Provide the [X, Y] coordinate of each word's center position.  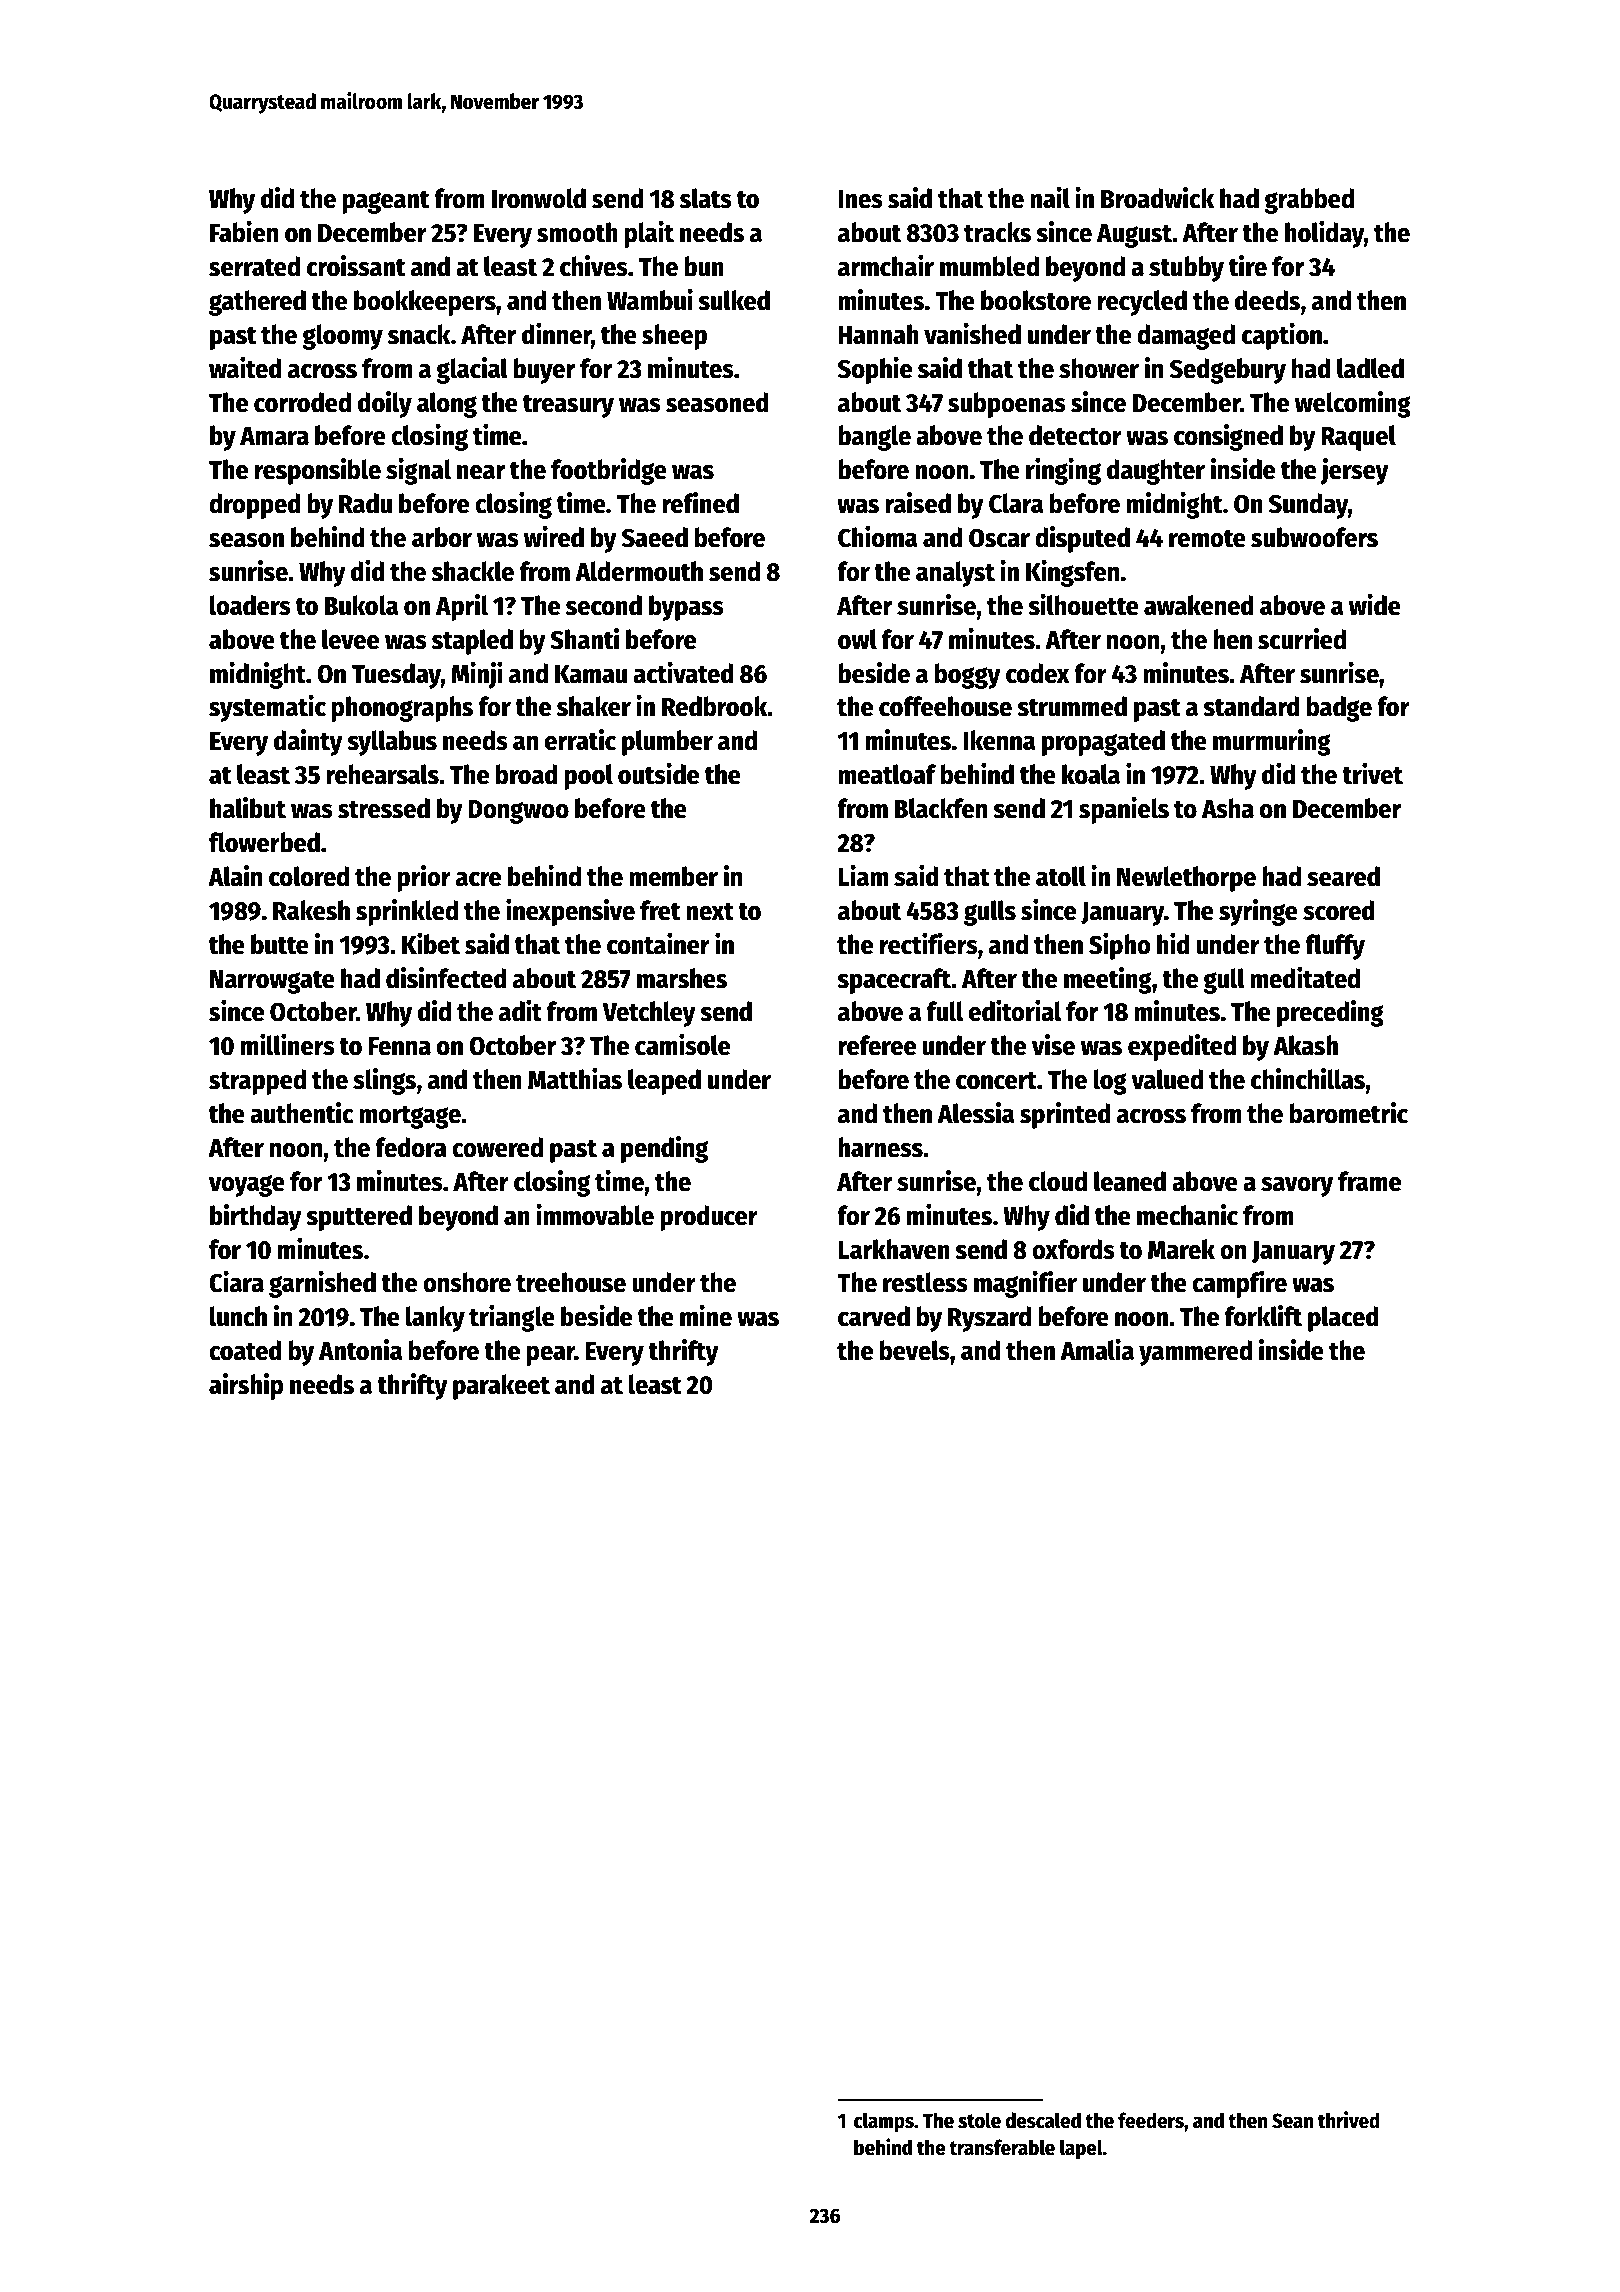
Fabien [244, 232]
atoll [1061, 876]
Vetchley [649, 1014]
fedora [411, 1147]
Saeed [655, 537]
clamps [884, 2122]
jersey [1354, 471]
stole [979, 2120]
